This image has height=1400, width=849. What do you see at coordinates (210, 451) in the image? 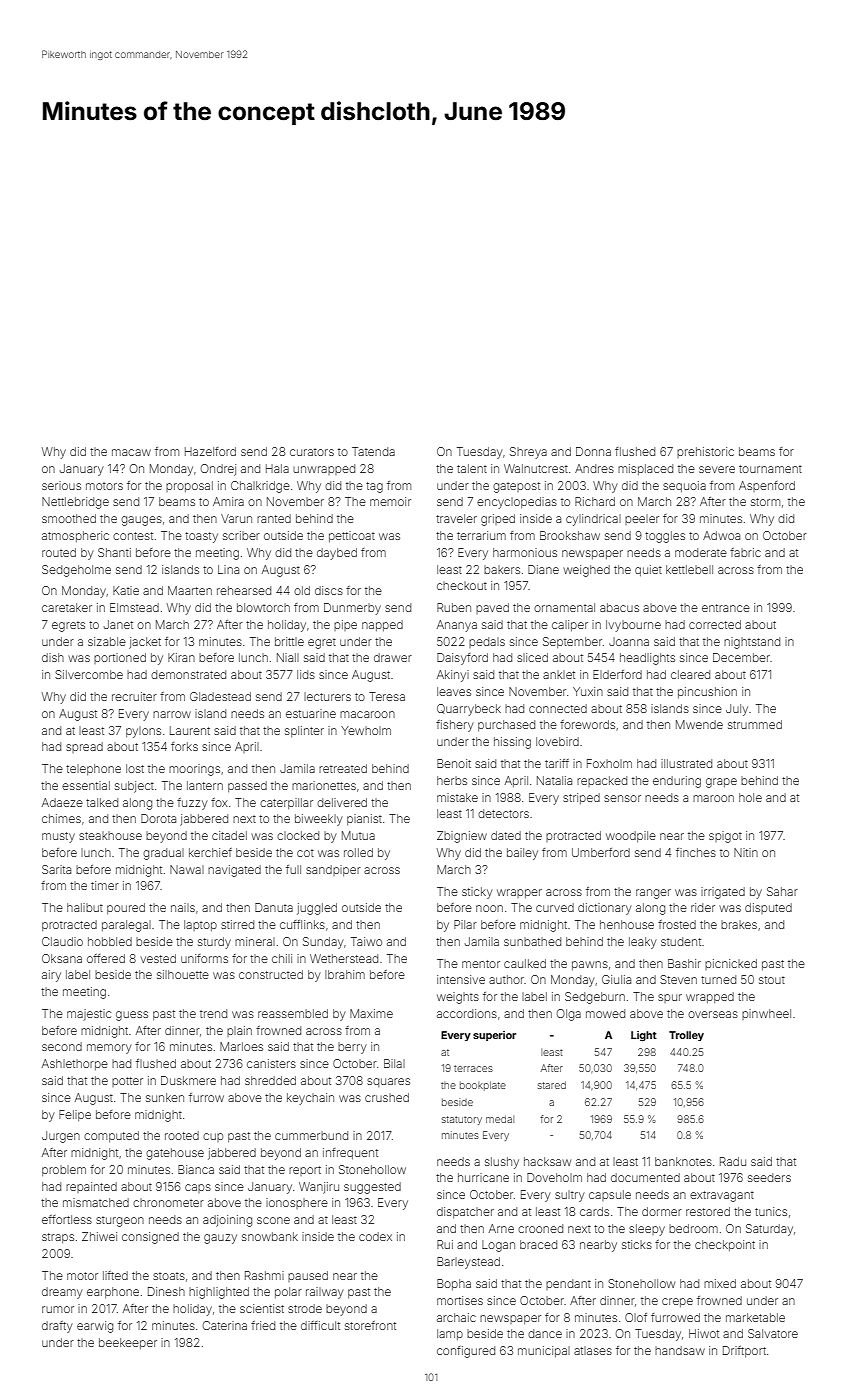
I see `Hazelford` at bounding box center [210, 451].
